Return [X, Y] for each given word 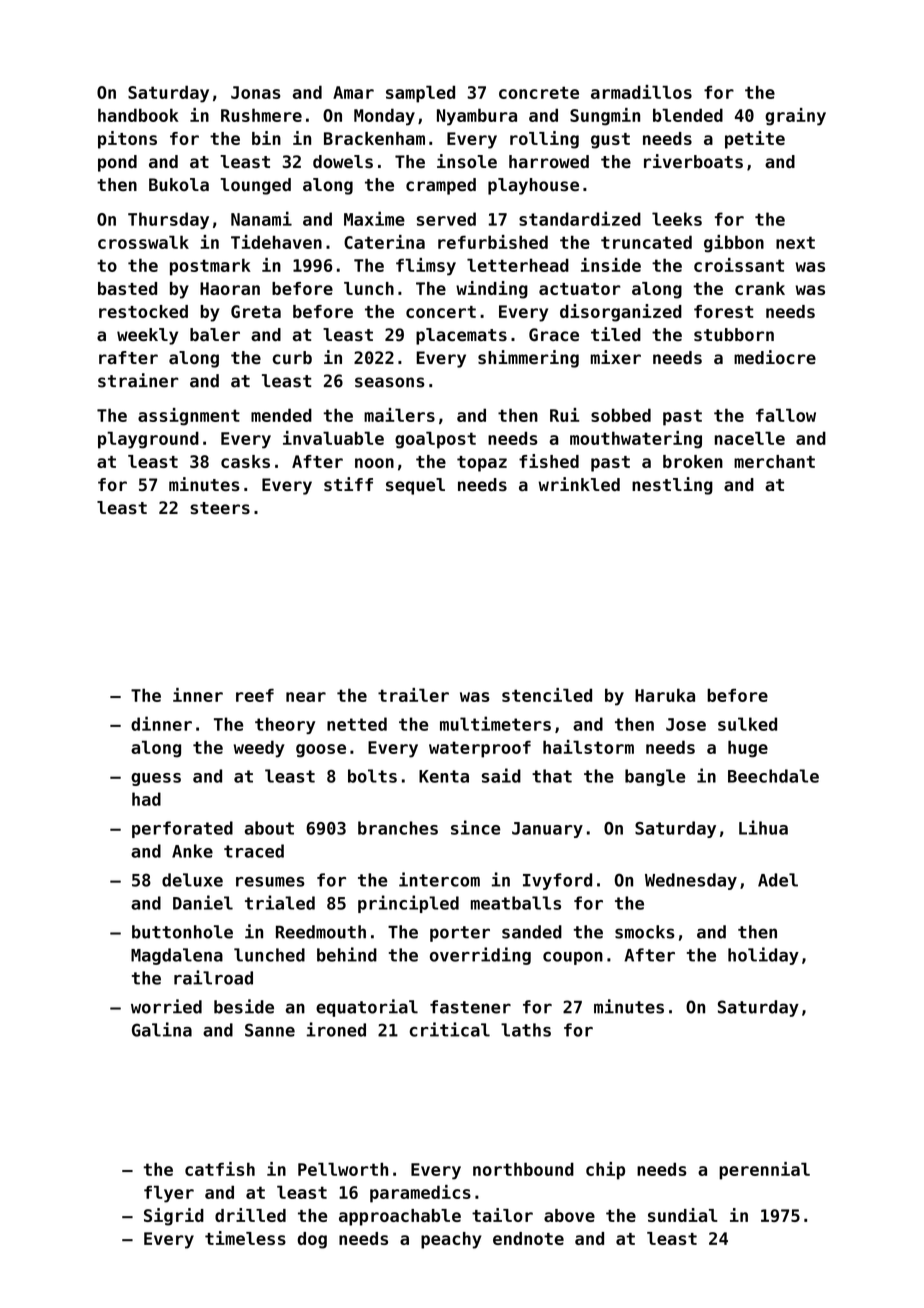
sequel [415, 486]
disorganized [621, 313]
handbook [138, 115]
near [306, 697]
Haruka [665, 695]
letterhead [518, 265]
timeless [245, 1238]
